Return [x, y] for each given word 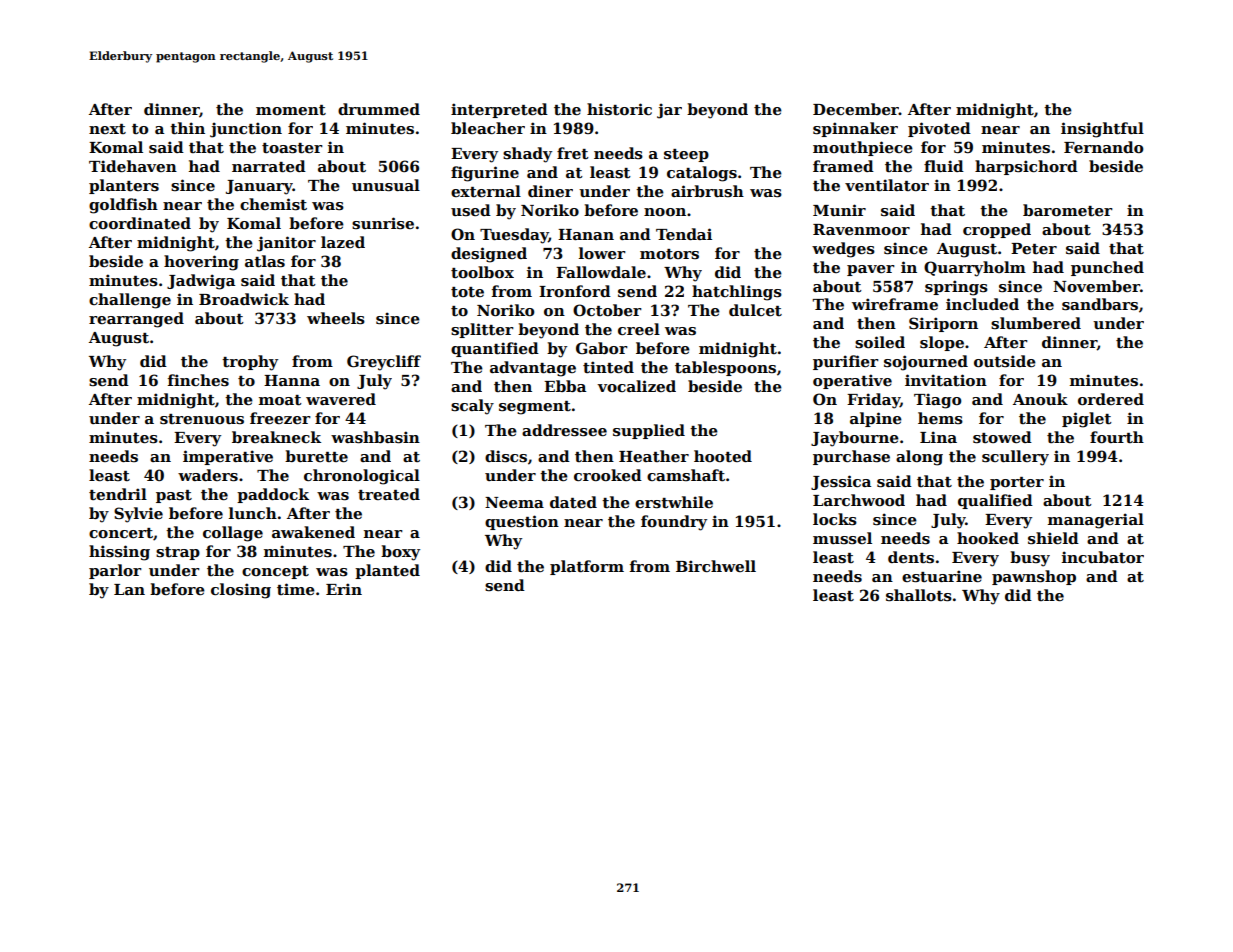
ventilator [887, 185]
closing [241, 591]
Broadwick [244, 299]
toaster [292, 148]
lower [602, 253]
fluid [944, 166]
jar [669, 111]
